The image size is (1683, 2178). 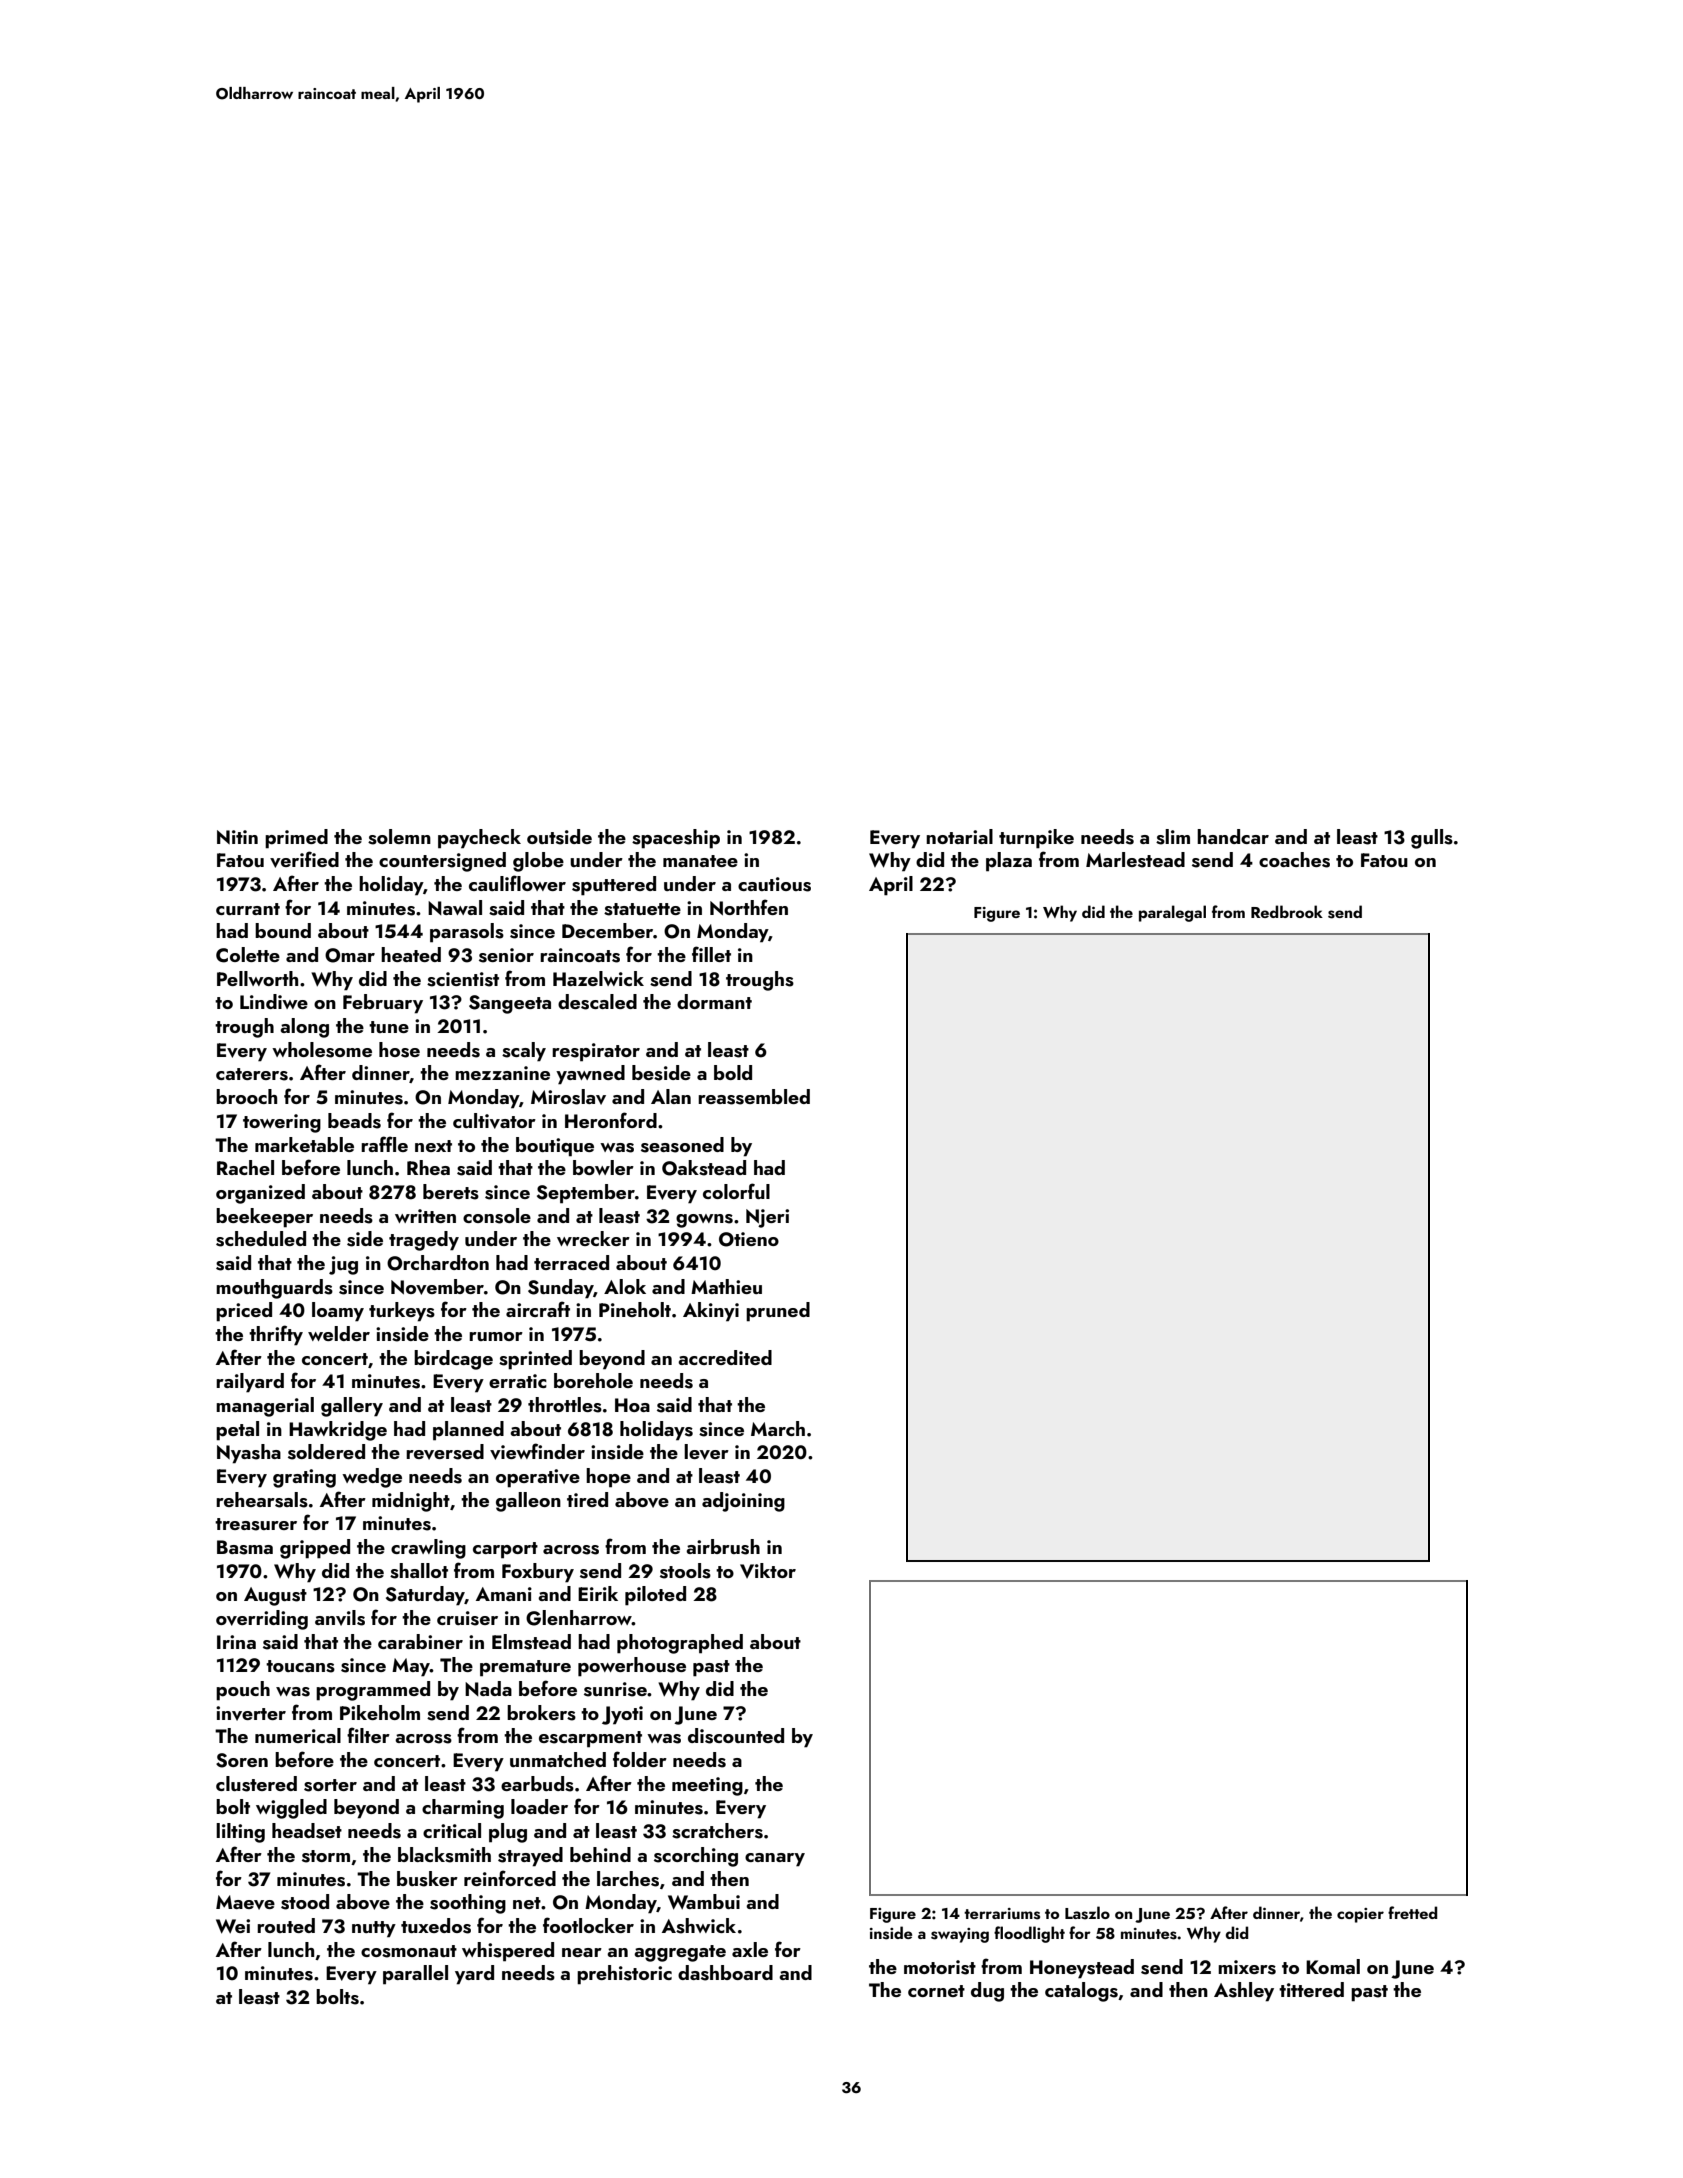 What do you see at coordinates (264, 1218) in the page?
I see `beekeeper` at bounding box center [264, 1218].
